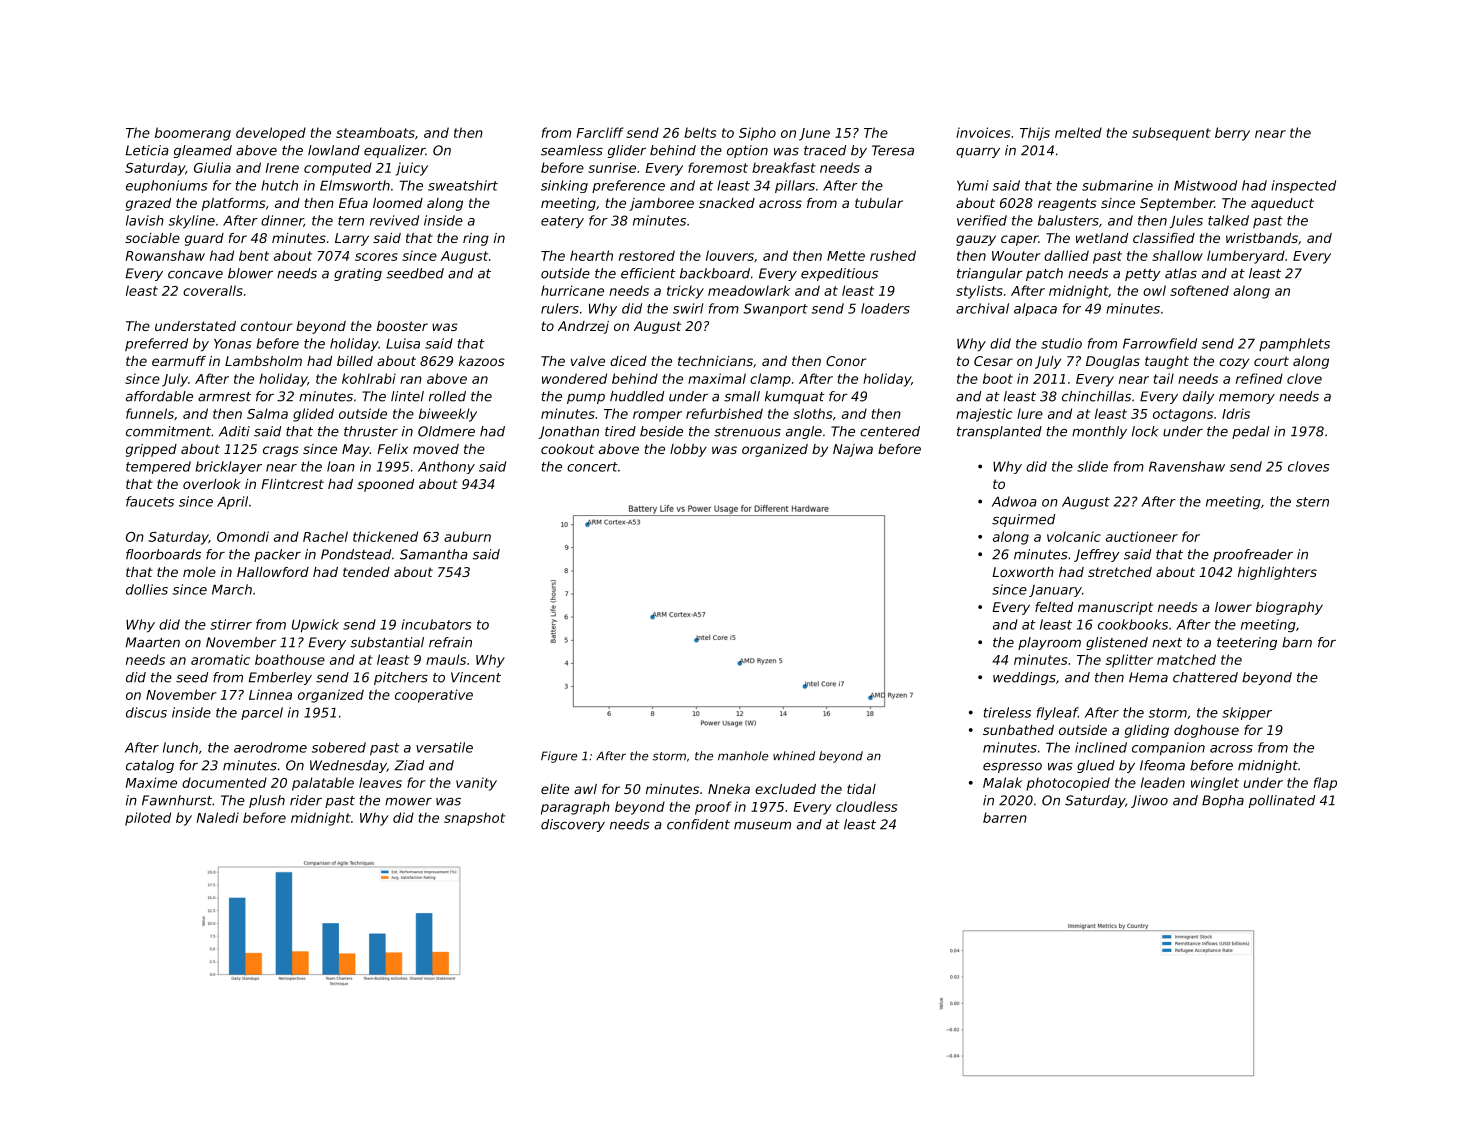  What do you see at coordinates (467, 536) in the image?
I see `auburn` at bounding box center [467, 536].
